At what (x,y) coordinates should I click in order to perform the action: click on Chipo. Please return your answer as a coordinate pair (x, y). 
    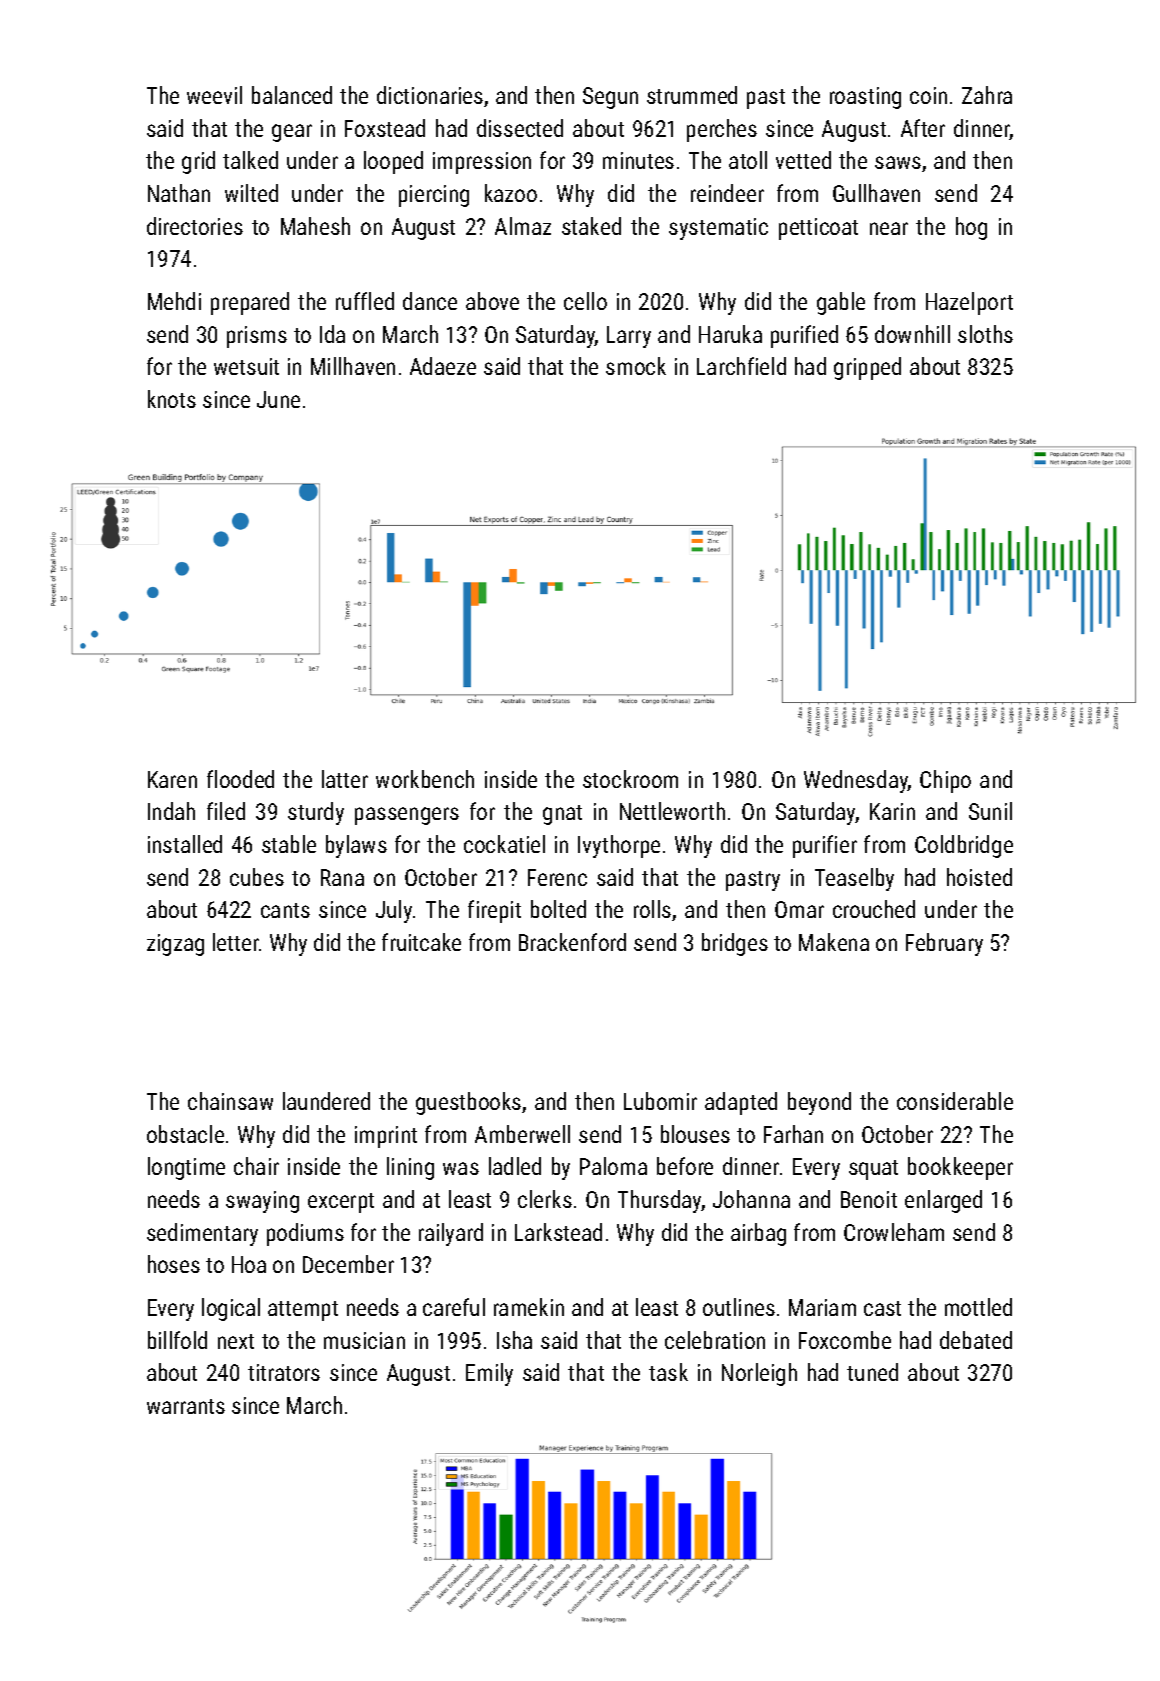
    Looking at the image, I should click on (945, 781).
